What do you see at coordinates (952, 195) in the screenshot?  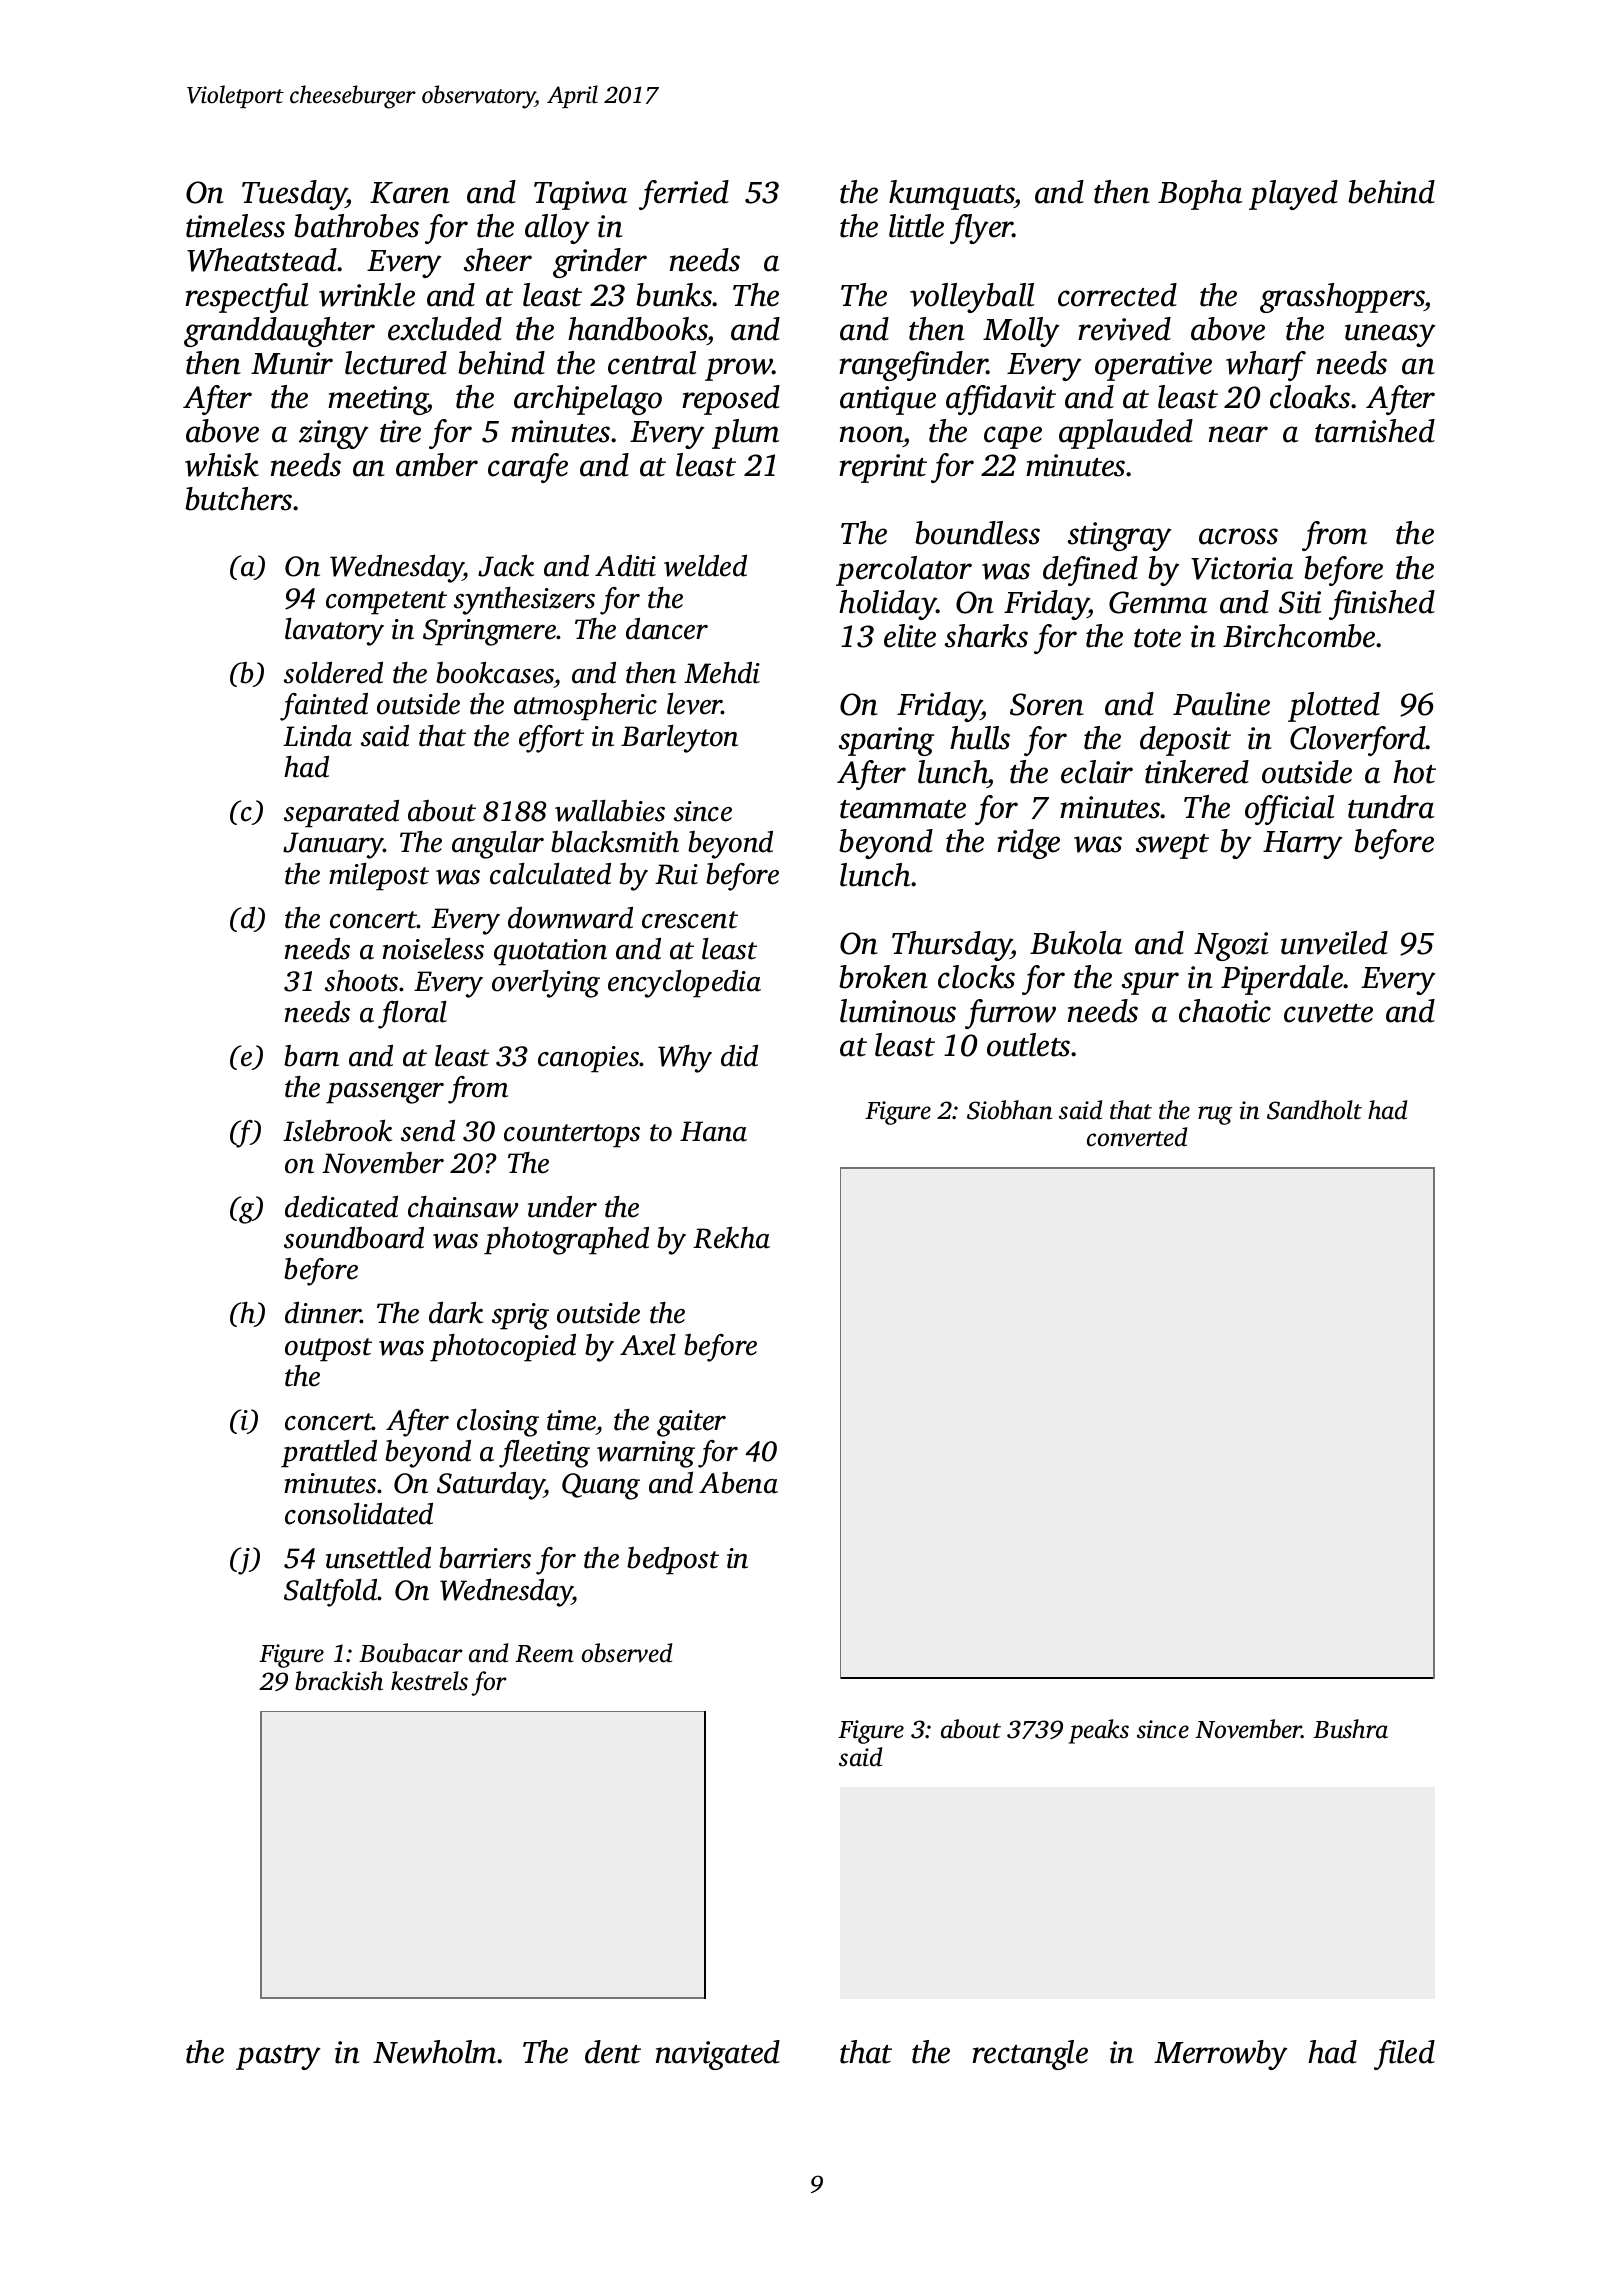 I see `kumquats` at bounding box center [952, 195].
